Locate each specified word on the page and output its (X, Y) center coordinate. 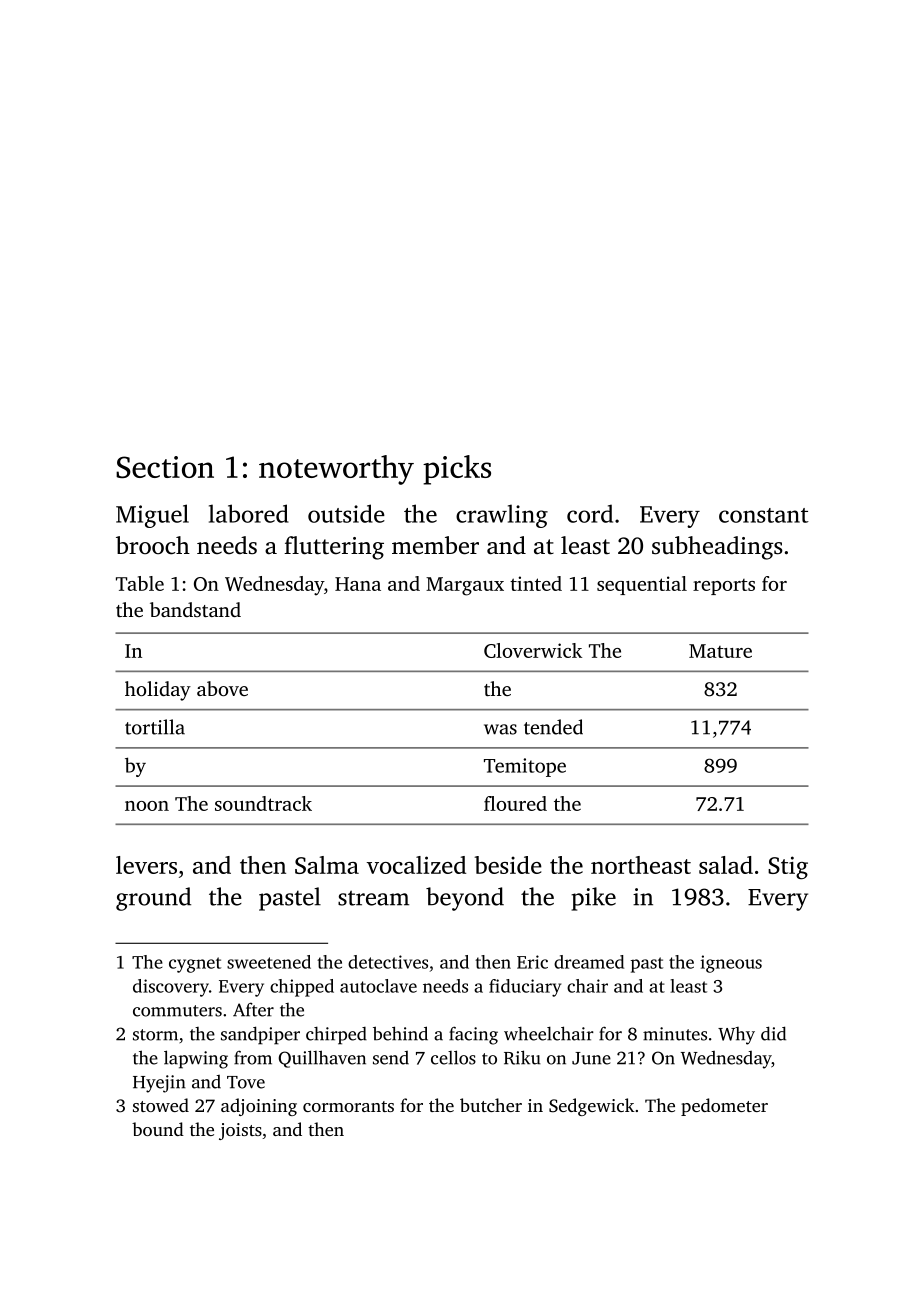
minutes (675, 1034)
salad (726, 865)
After (253, 1009)
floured (515, 803)
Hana (358, 584)
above (222, 688)
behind (400, 1033)
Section (165, 467)
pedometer (724, 1107)
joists (240, 1131)
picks (457, 470)
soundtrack (263, 803)
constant (764, 515)
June (591, 1058)
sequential (642, 585)
